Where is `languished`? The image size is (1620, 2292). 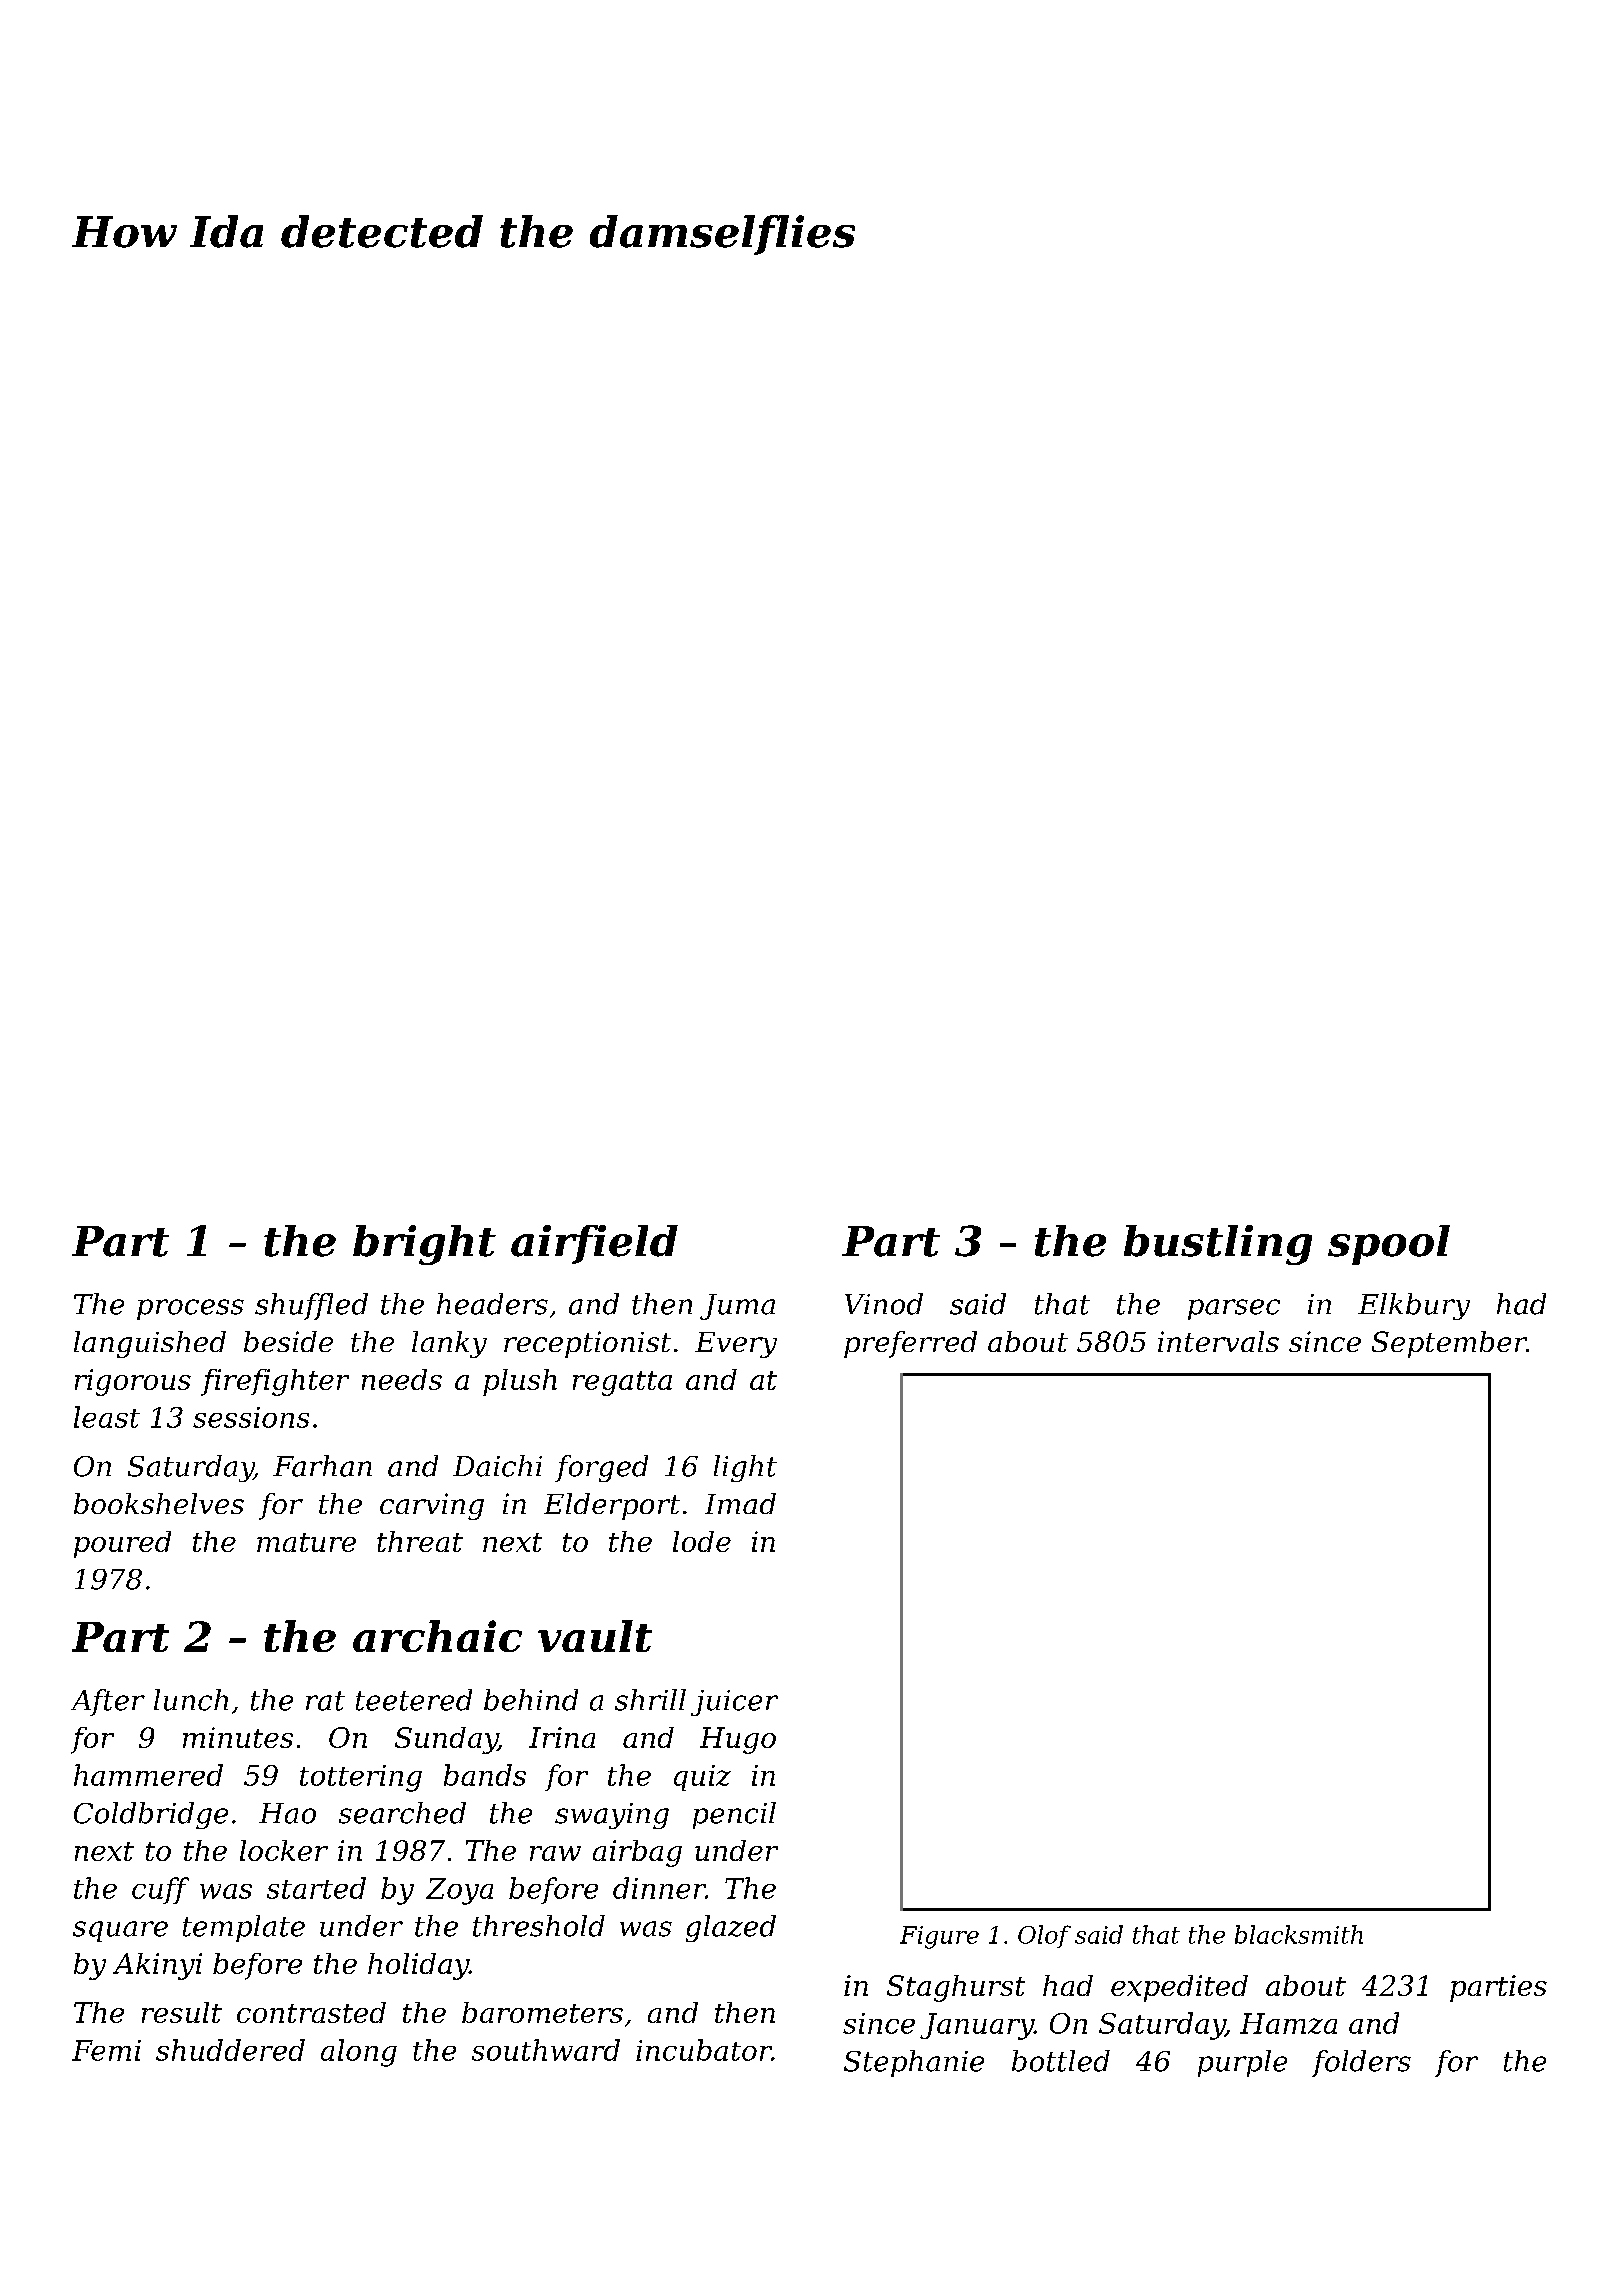 languished is located at coordinates (150, 1344).
